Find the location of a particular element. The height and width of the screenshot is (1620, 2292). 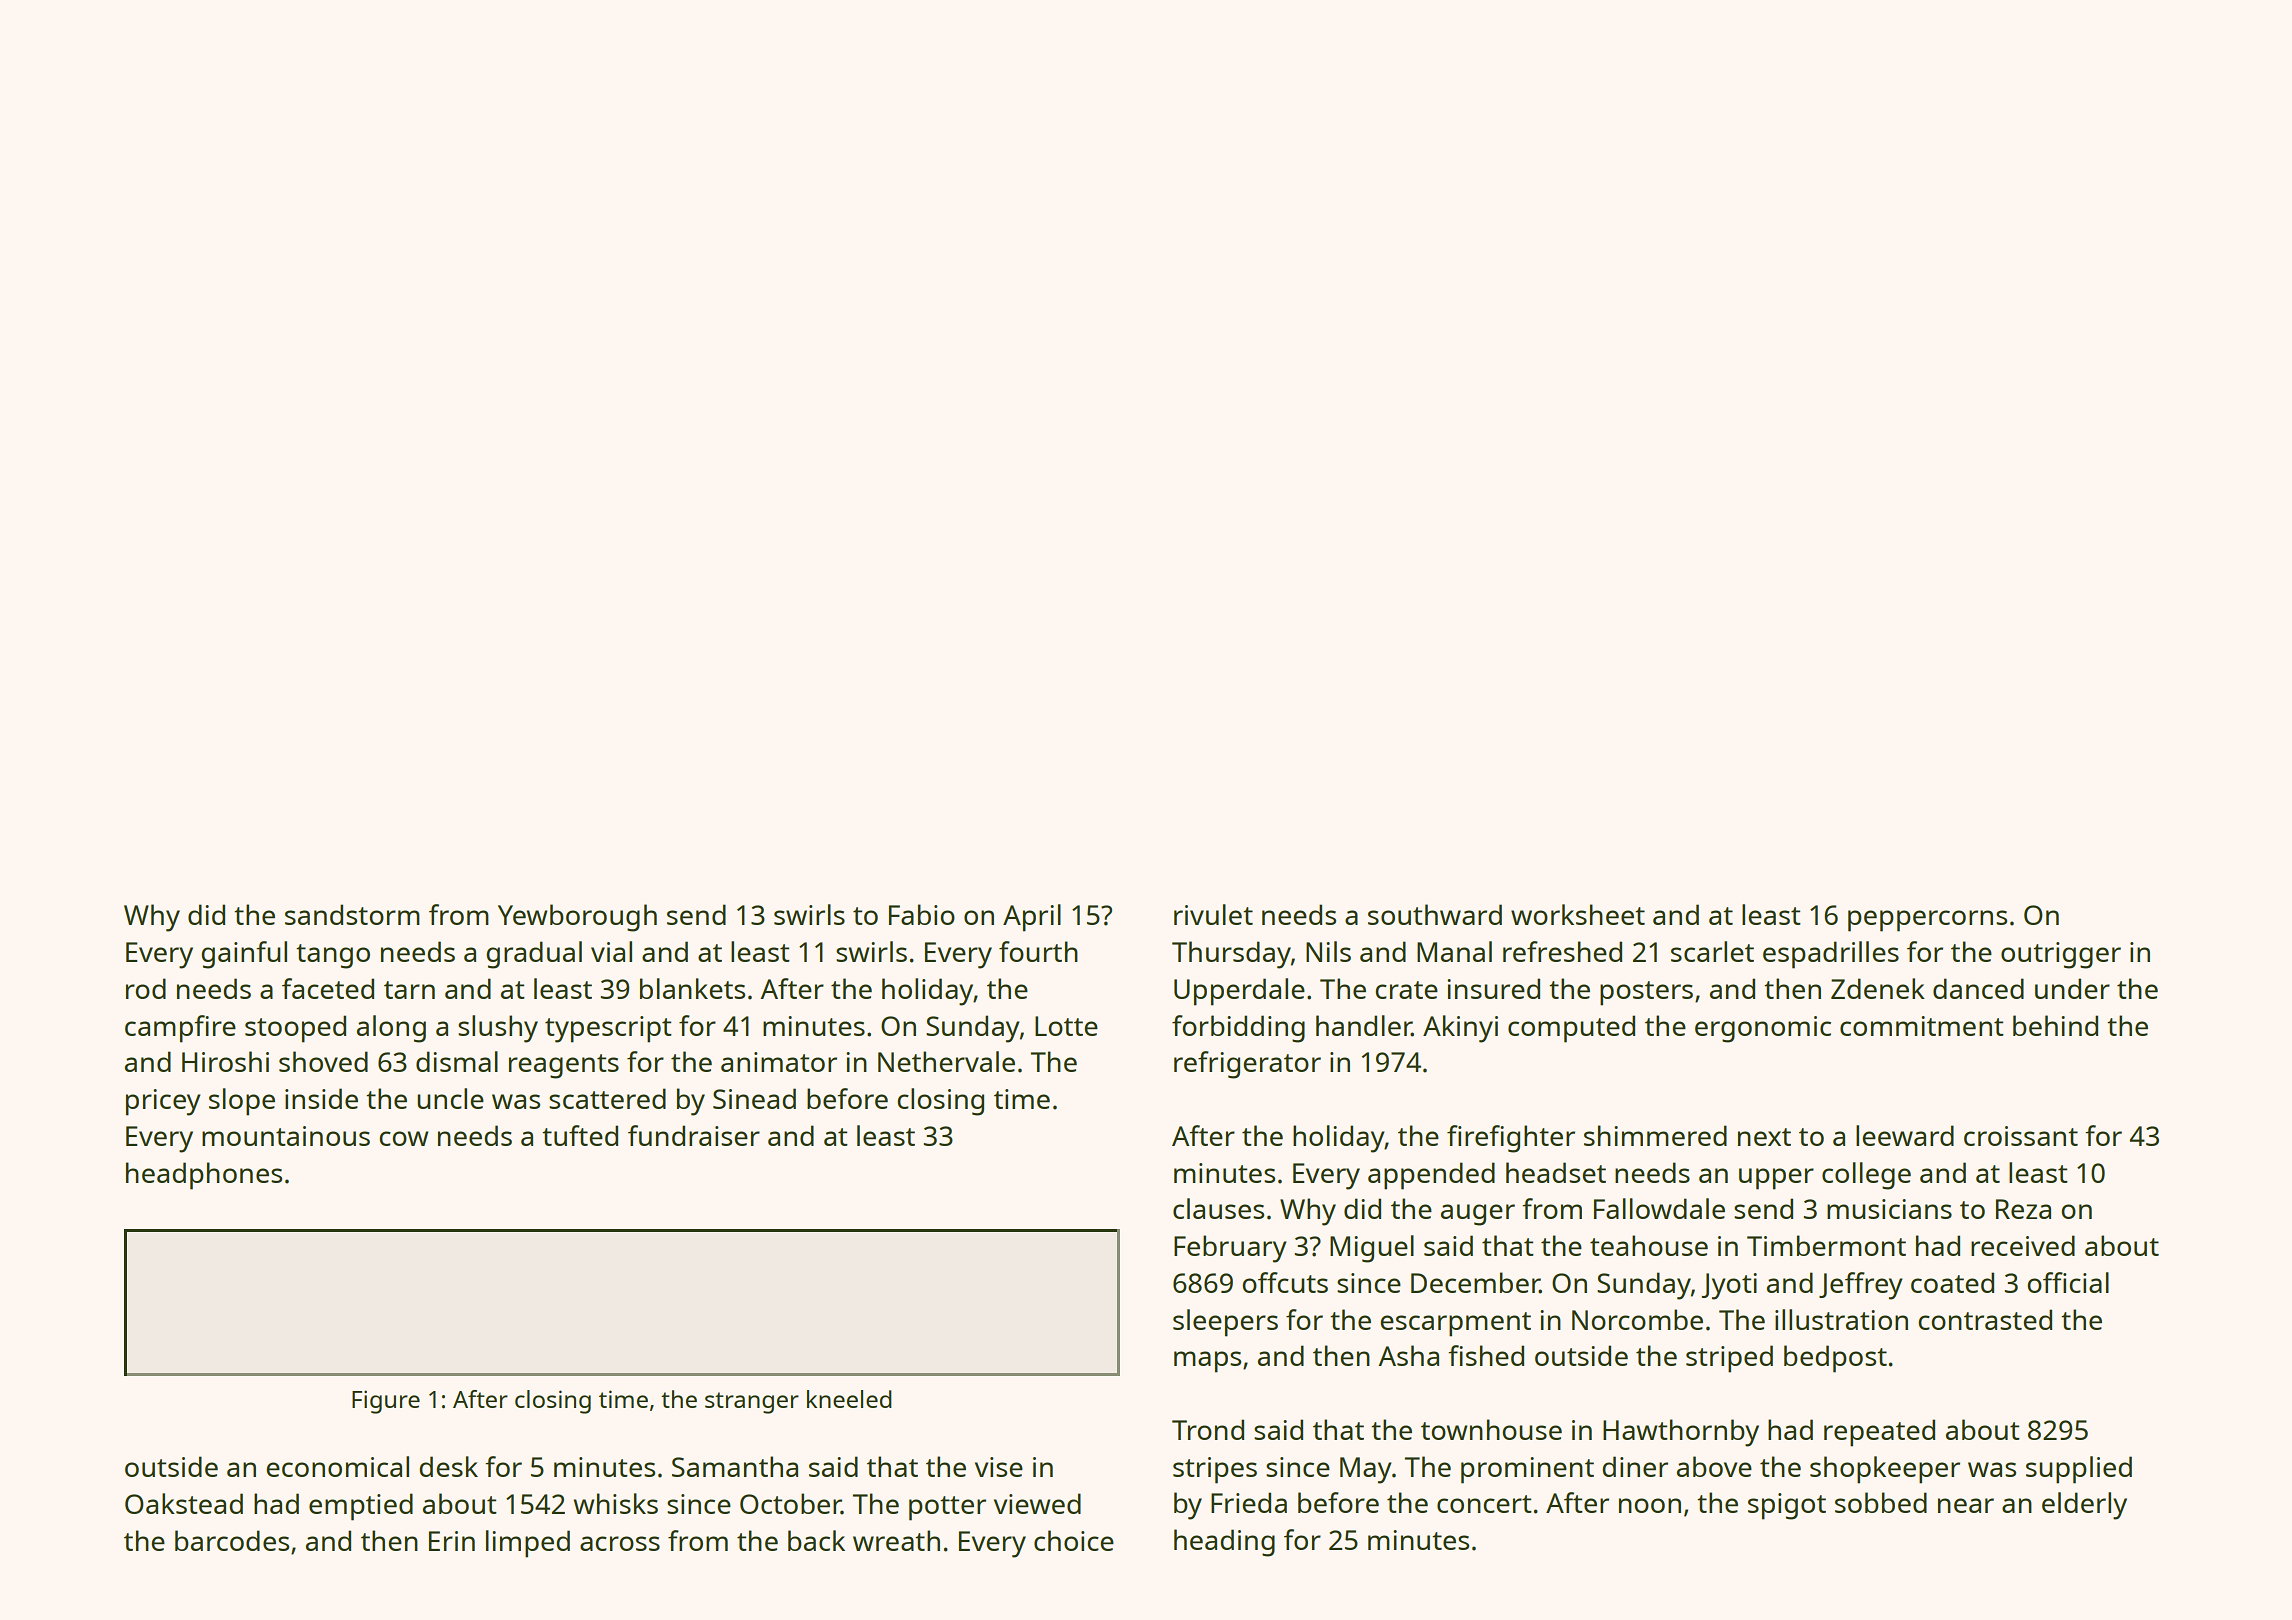

Thursday is located at coordinates (1231, 955).
